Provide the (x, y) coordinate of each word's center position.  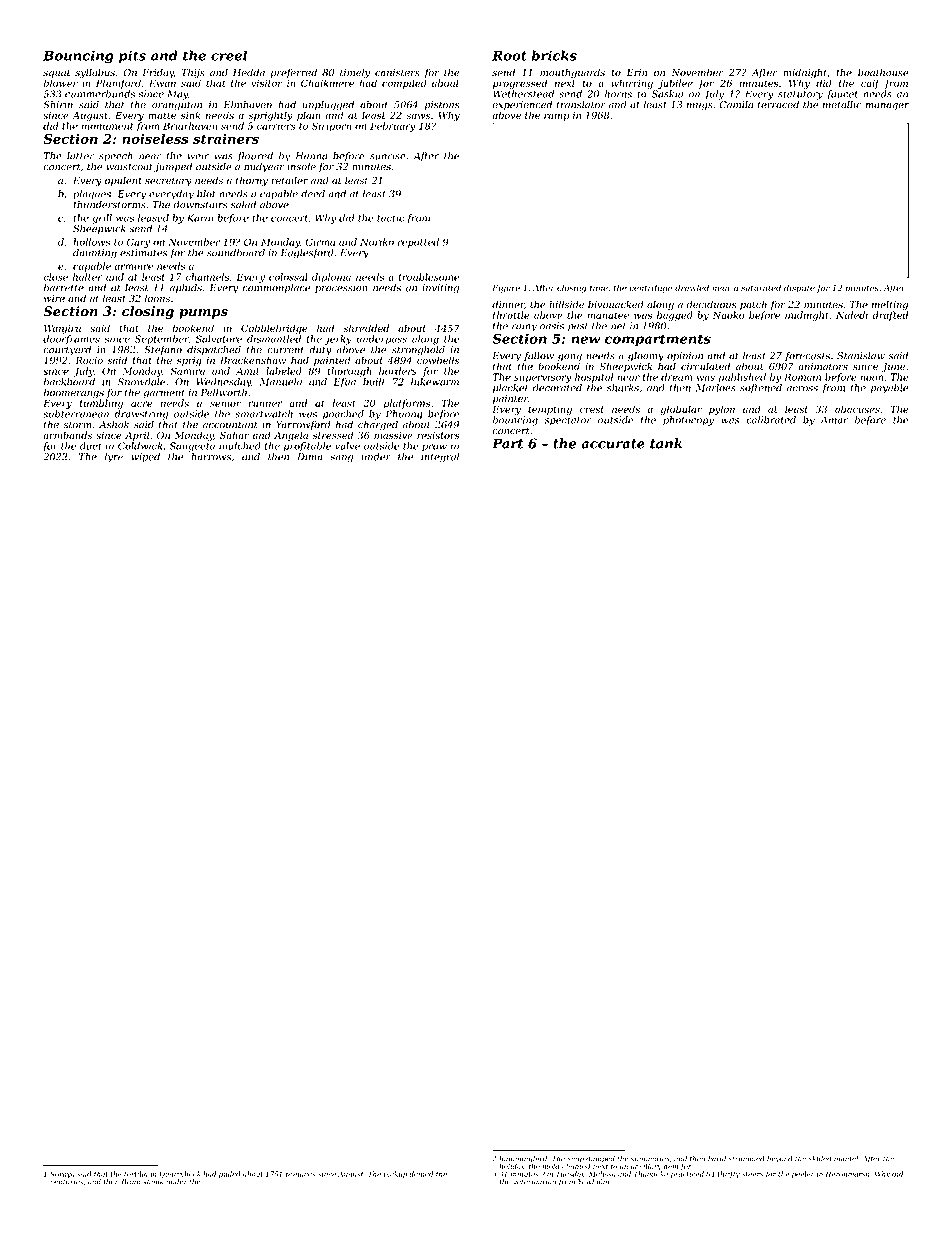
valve (347, 446)
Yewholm (593, 1182)
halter (88, 277)
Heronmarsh (847, 1174)
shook (153, 1182)
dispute (799, 289)
